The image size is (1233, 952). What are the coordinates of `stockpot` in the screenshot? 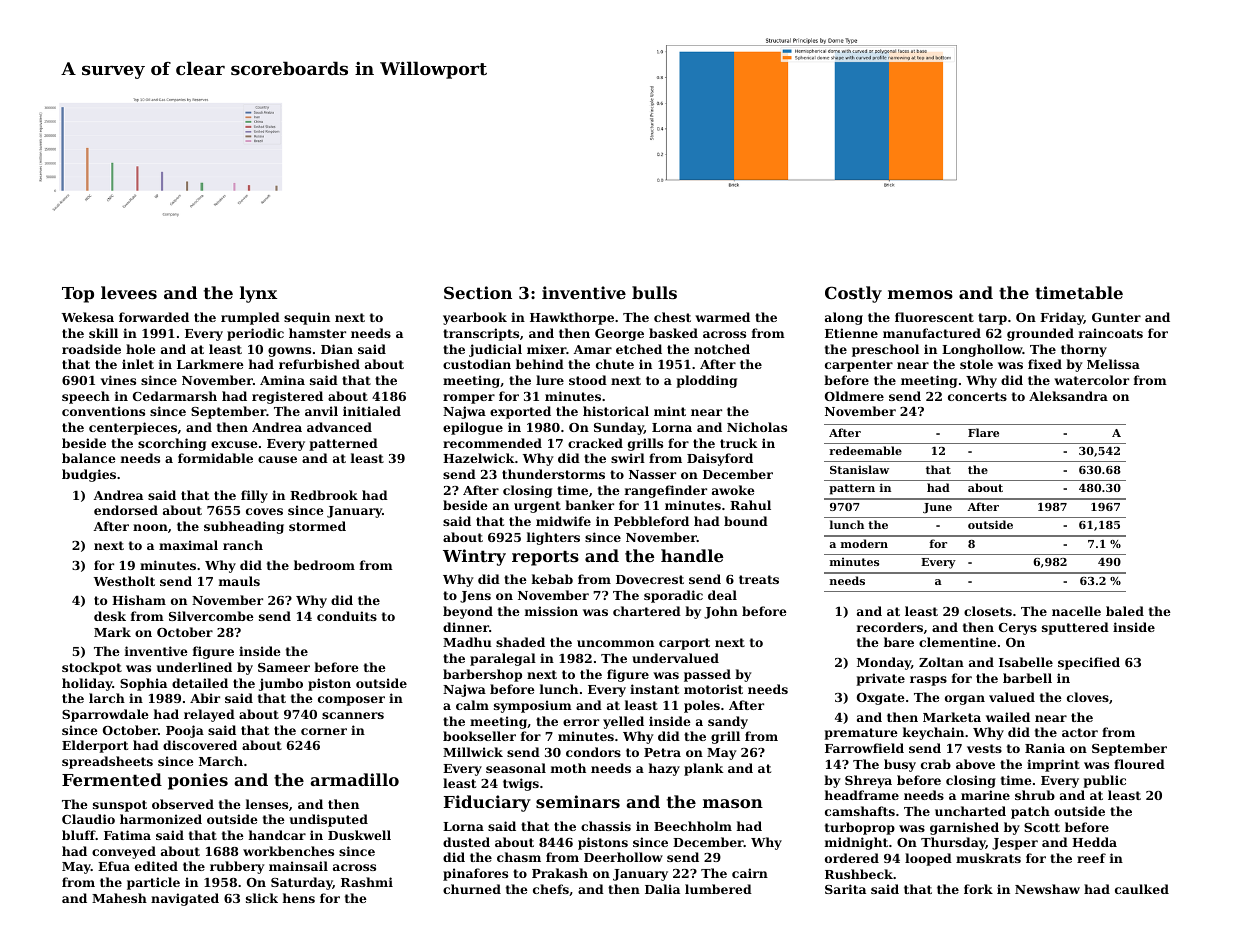 It's located at (92, 668).
